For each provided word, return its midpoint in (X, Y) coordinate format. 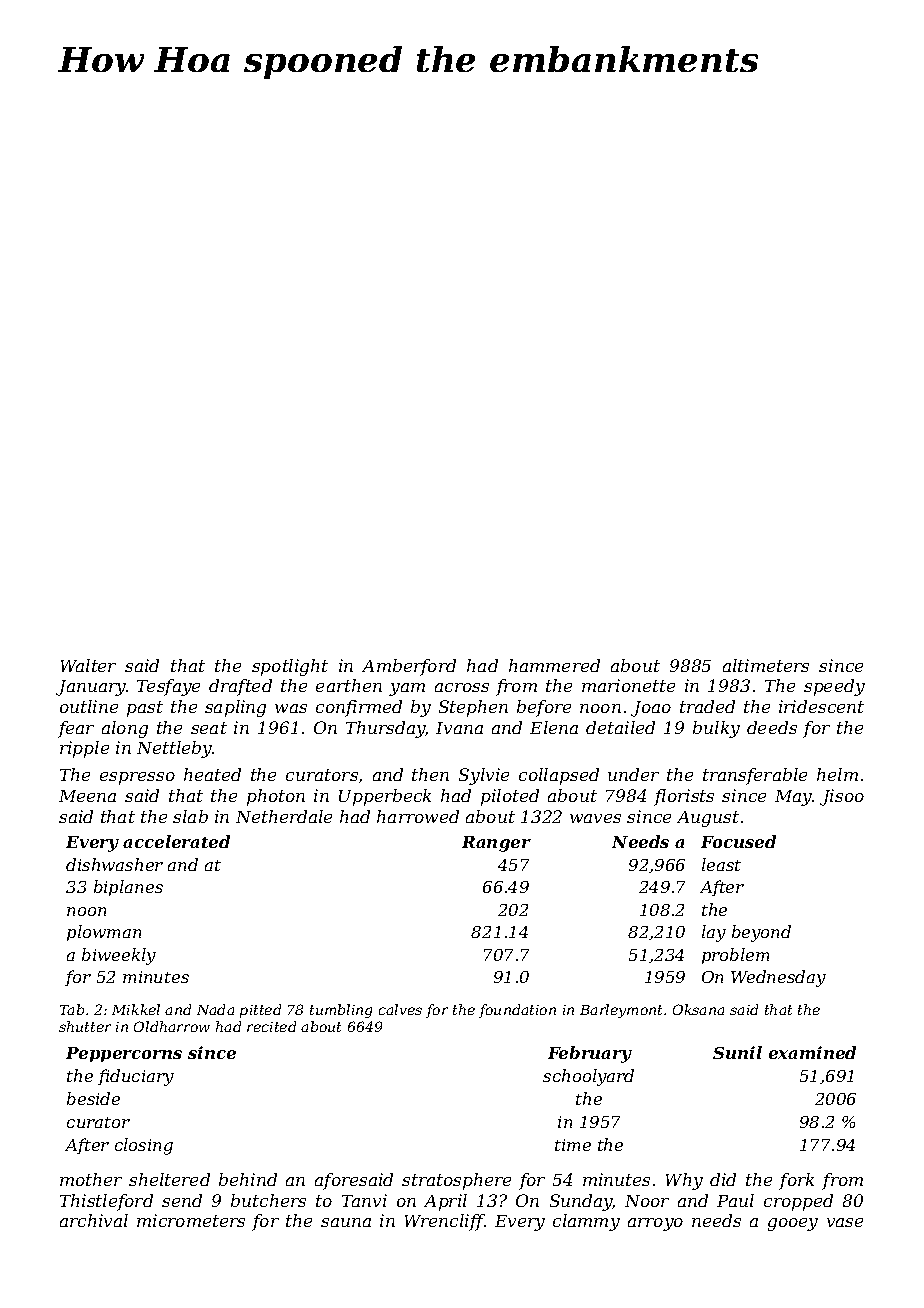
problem (735, 956)
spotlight (290, 667)
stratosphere (456, 1181)
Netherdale (284, 816)
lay (714, 933)
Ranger (496, 844)
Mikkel (136, 1009)
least (721, 864)
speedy (834, 687)
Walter (88, 665)
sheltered (169, 1179)
